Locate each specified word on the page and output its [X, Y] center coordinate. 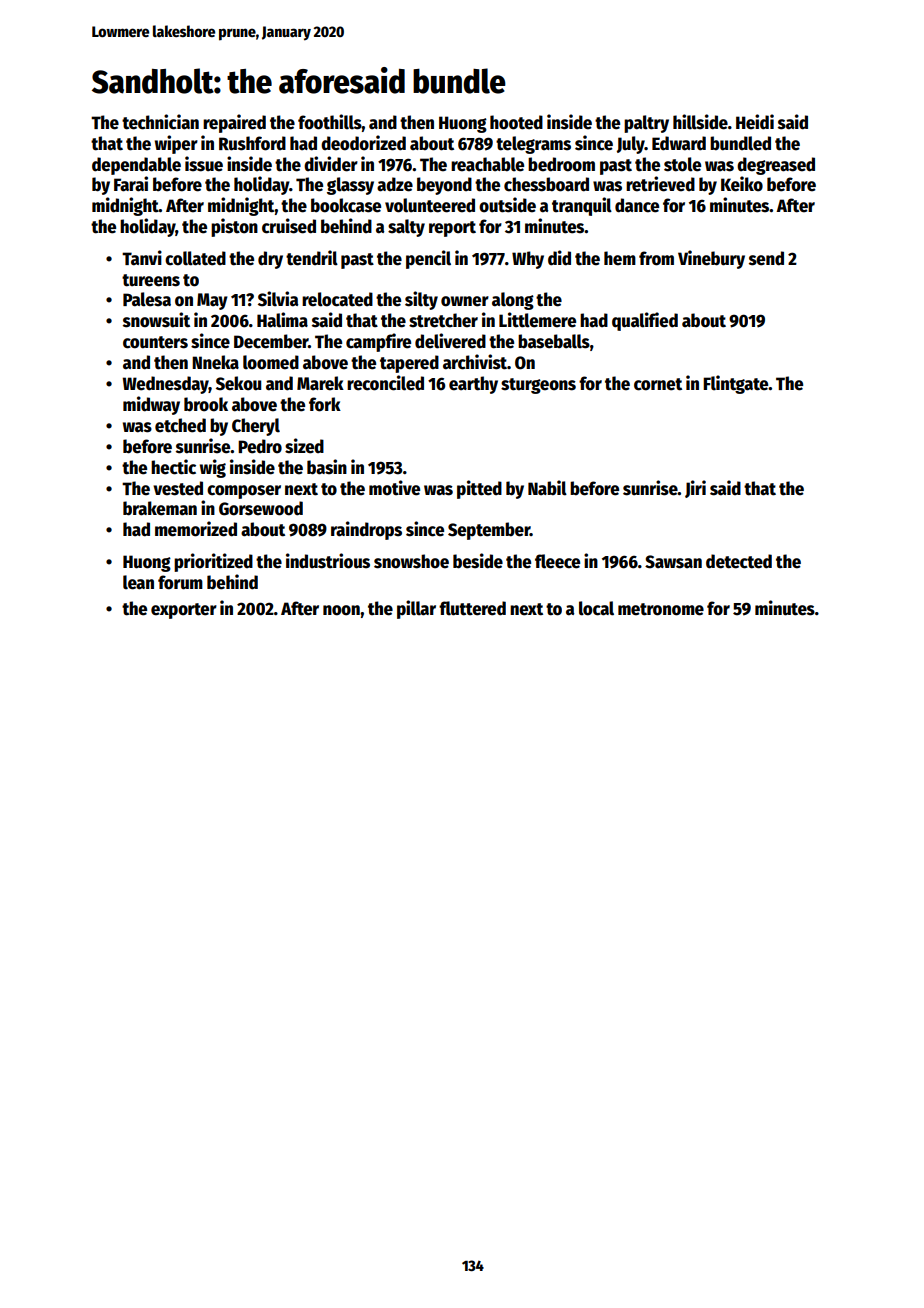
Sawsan [673, 562]
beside [478, 561]
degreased [776, 166]
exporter [184, 611]
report [452, 229]
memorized [196, 529]
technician [160, 122]
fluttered [472, 608]
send [766, 258]
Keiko [742, 184]
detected [739, 561]
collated [195, 258]
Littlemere [537, 320]
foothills [330, 122]
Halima [282, 320]
